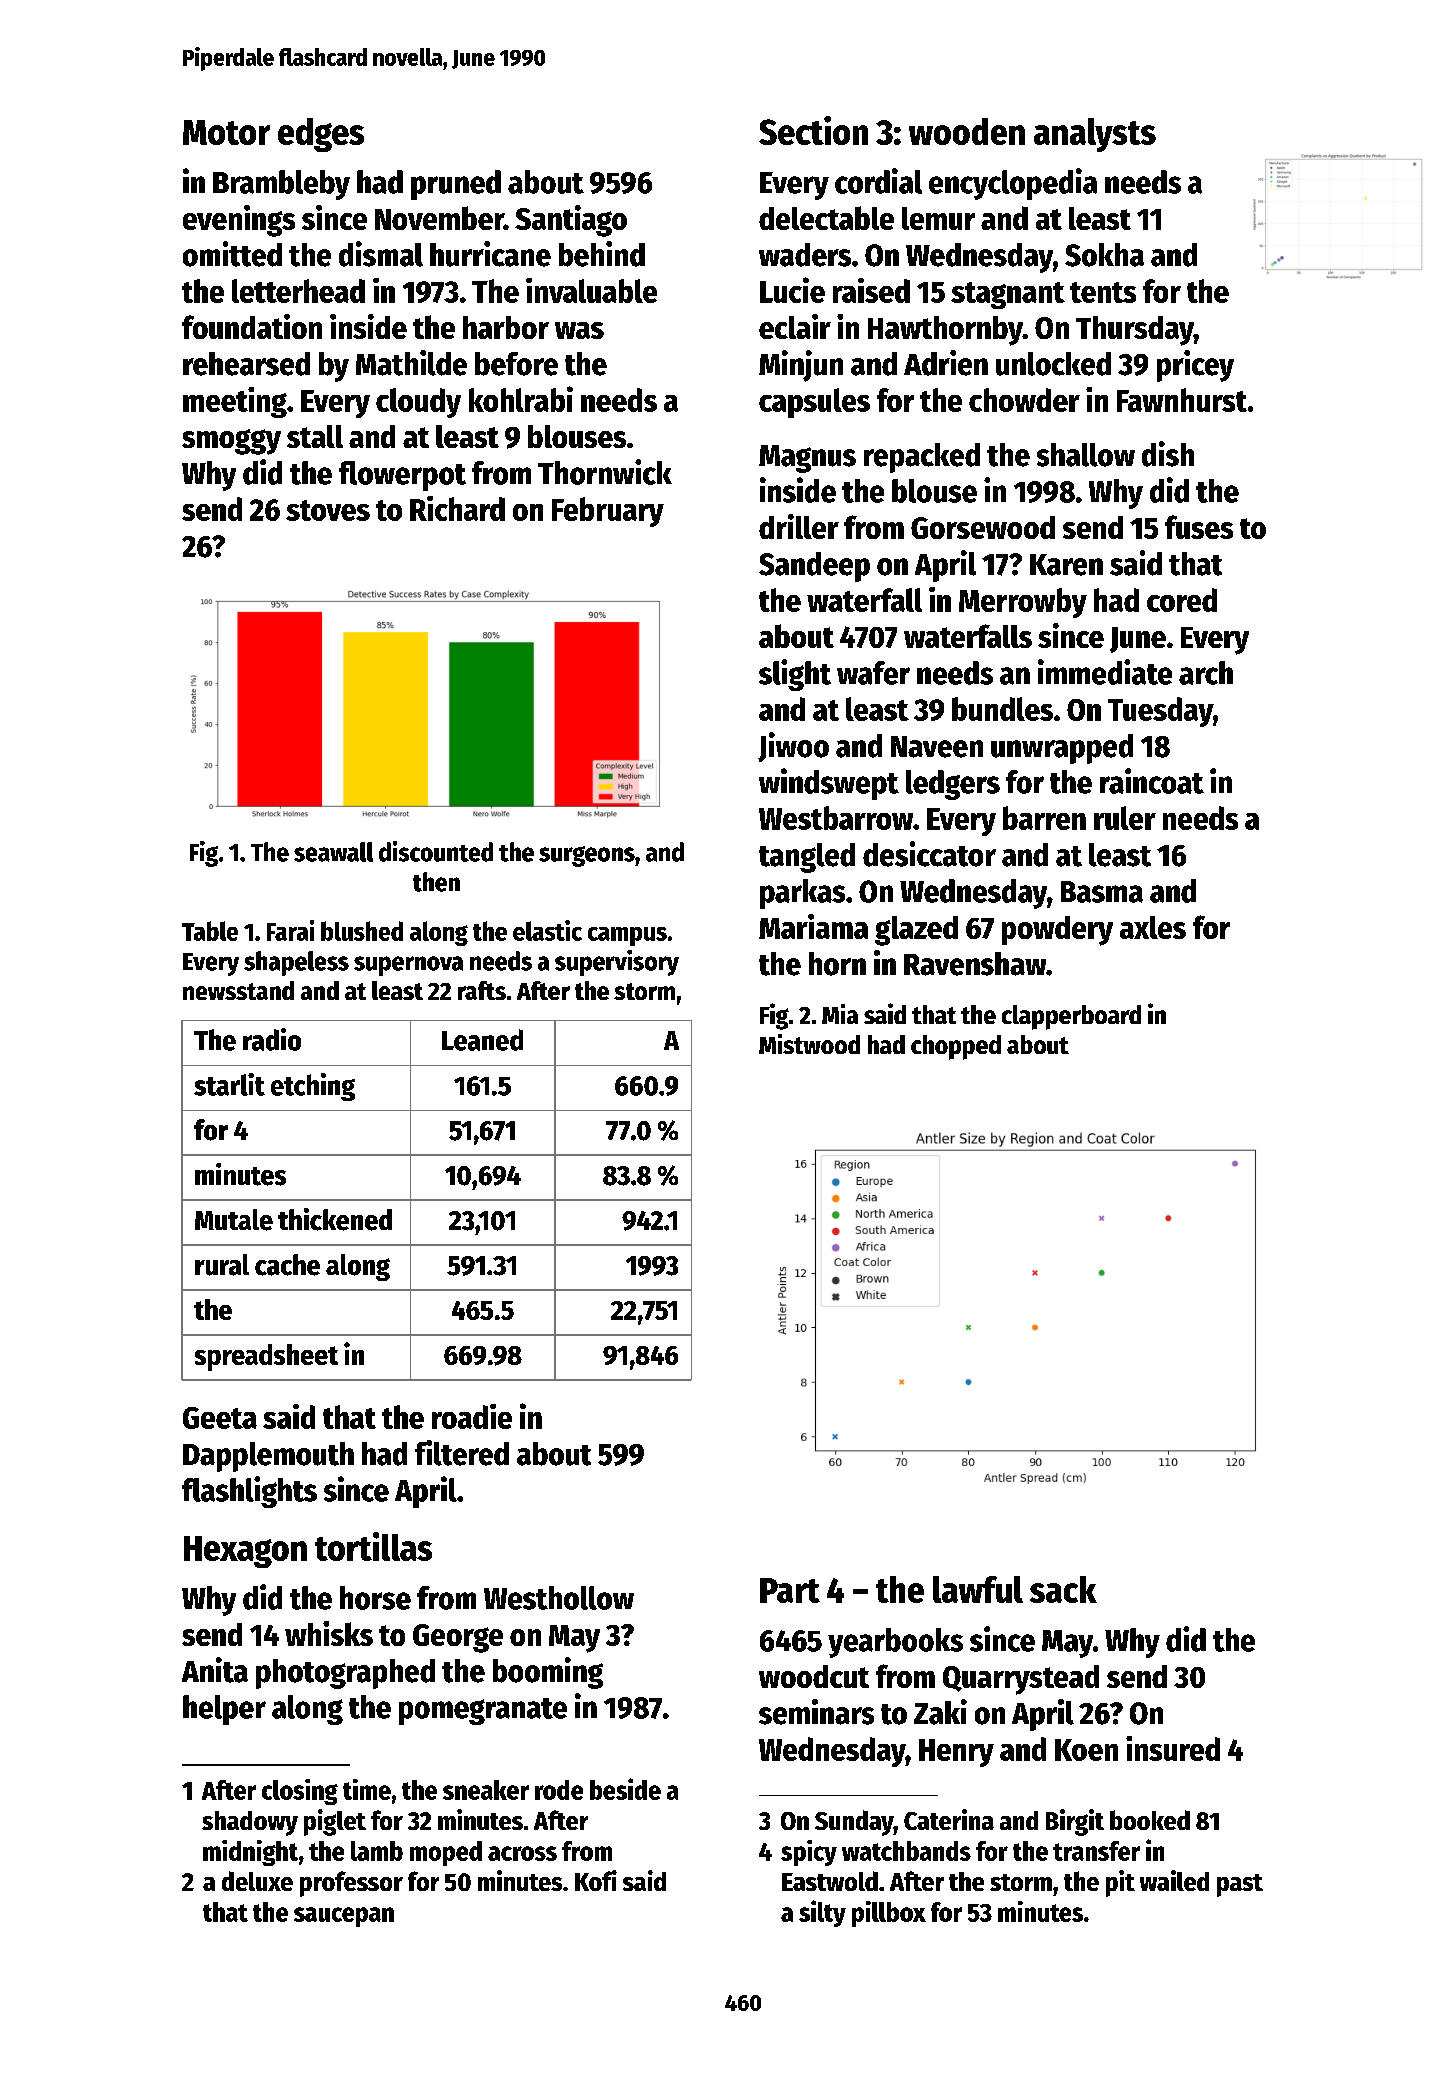 This screenshot has width=1450, height=2100. I want to click on supernova, so click(408, 966).
